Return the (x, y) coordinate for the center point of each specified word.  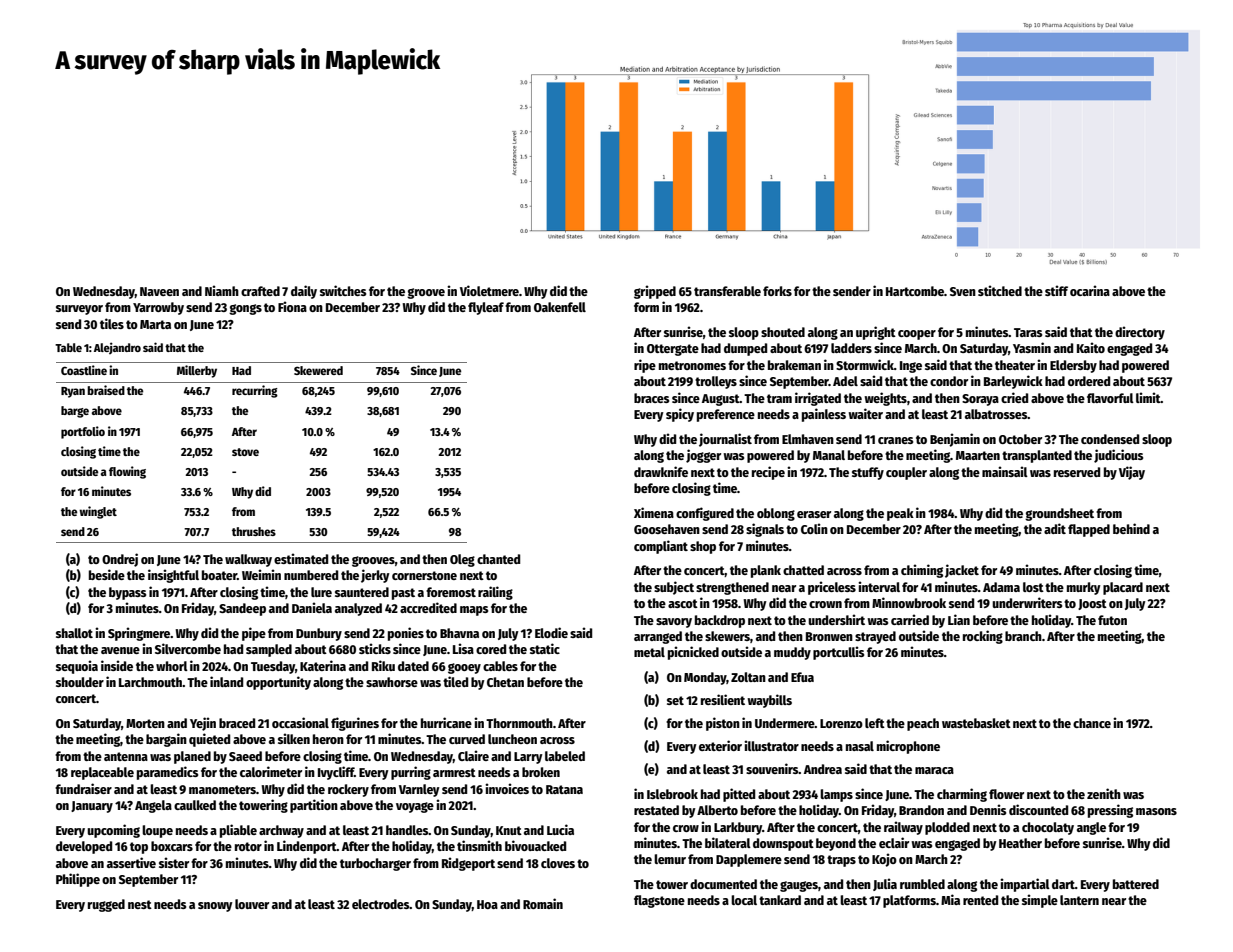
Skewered (318, 370)
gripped (655, 292)
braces (651, 398)
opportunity (278, 683)
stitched (1000, 290)
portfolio (83, 432)
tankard (780, 900)
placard (1123, 588)
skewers (727, 636)
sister (174, 862)
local (744, 900)
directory (1140, 333)
